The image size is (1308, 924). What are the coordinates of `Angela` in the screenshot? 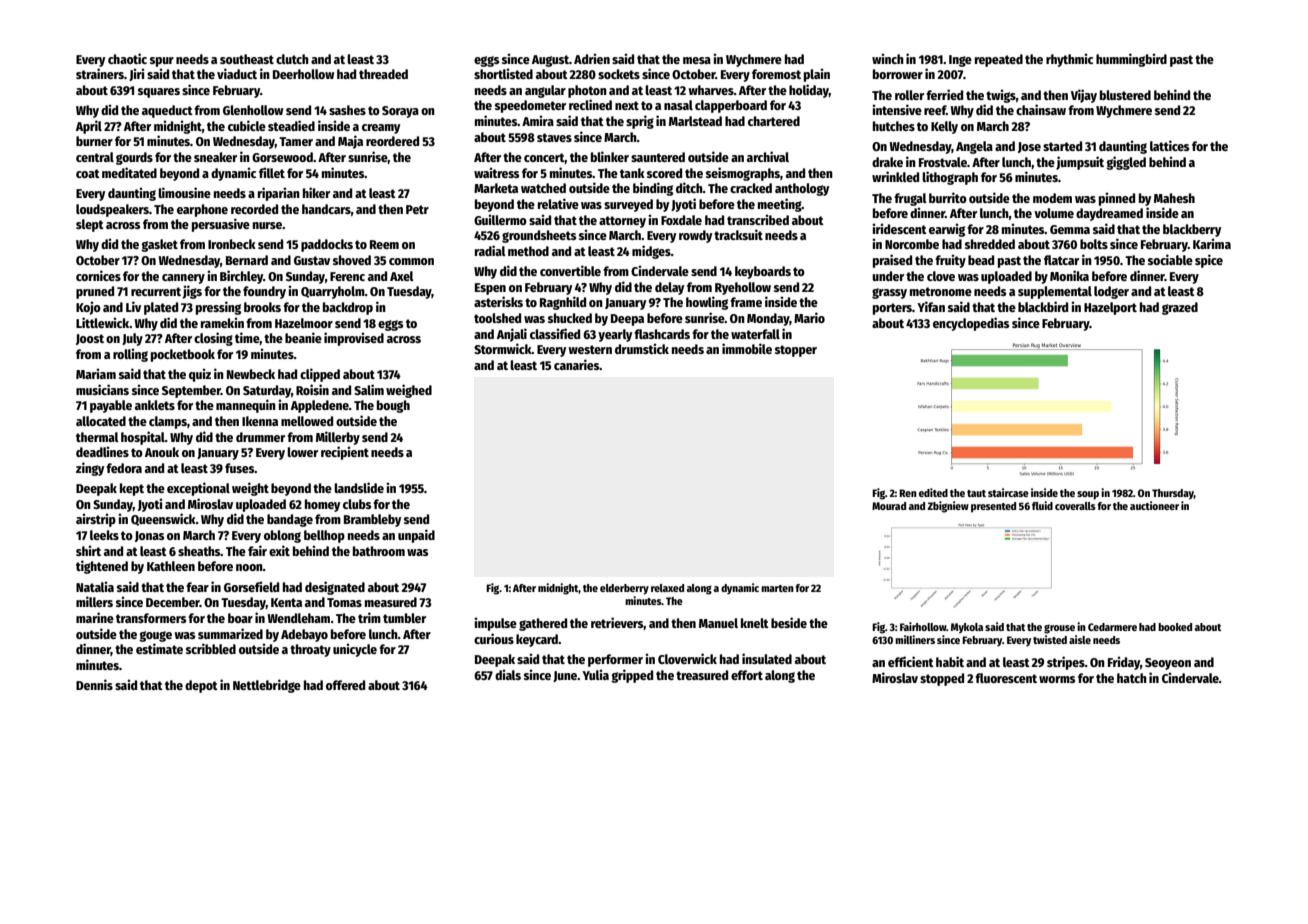 It's located at (974, 147).
